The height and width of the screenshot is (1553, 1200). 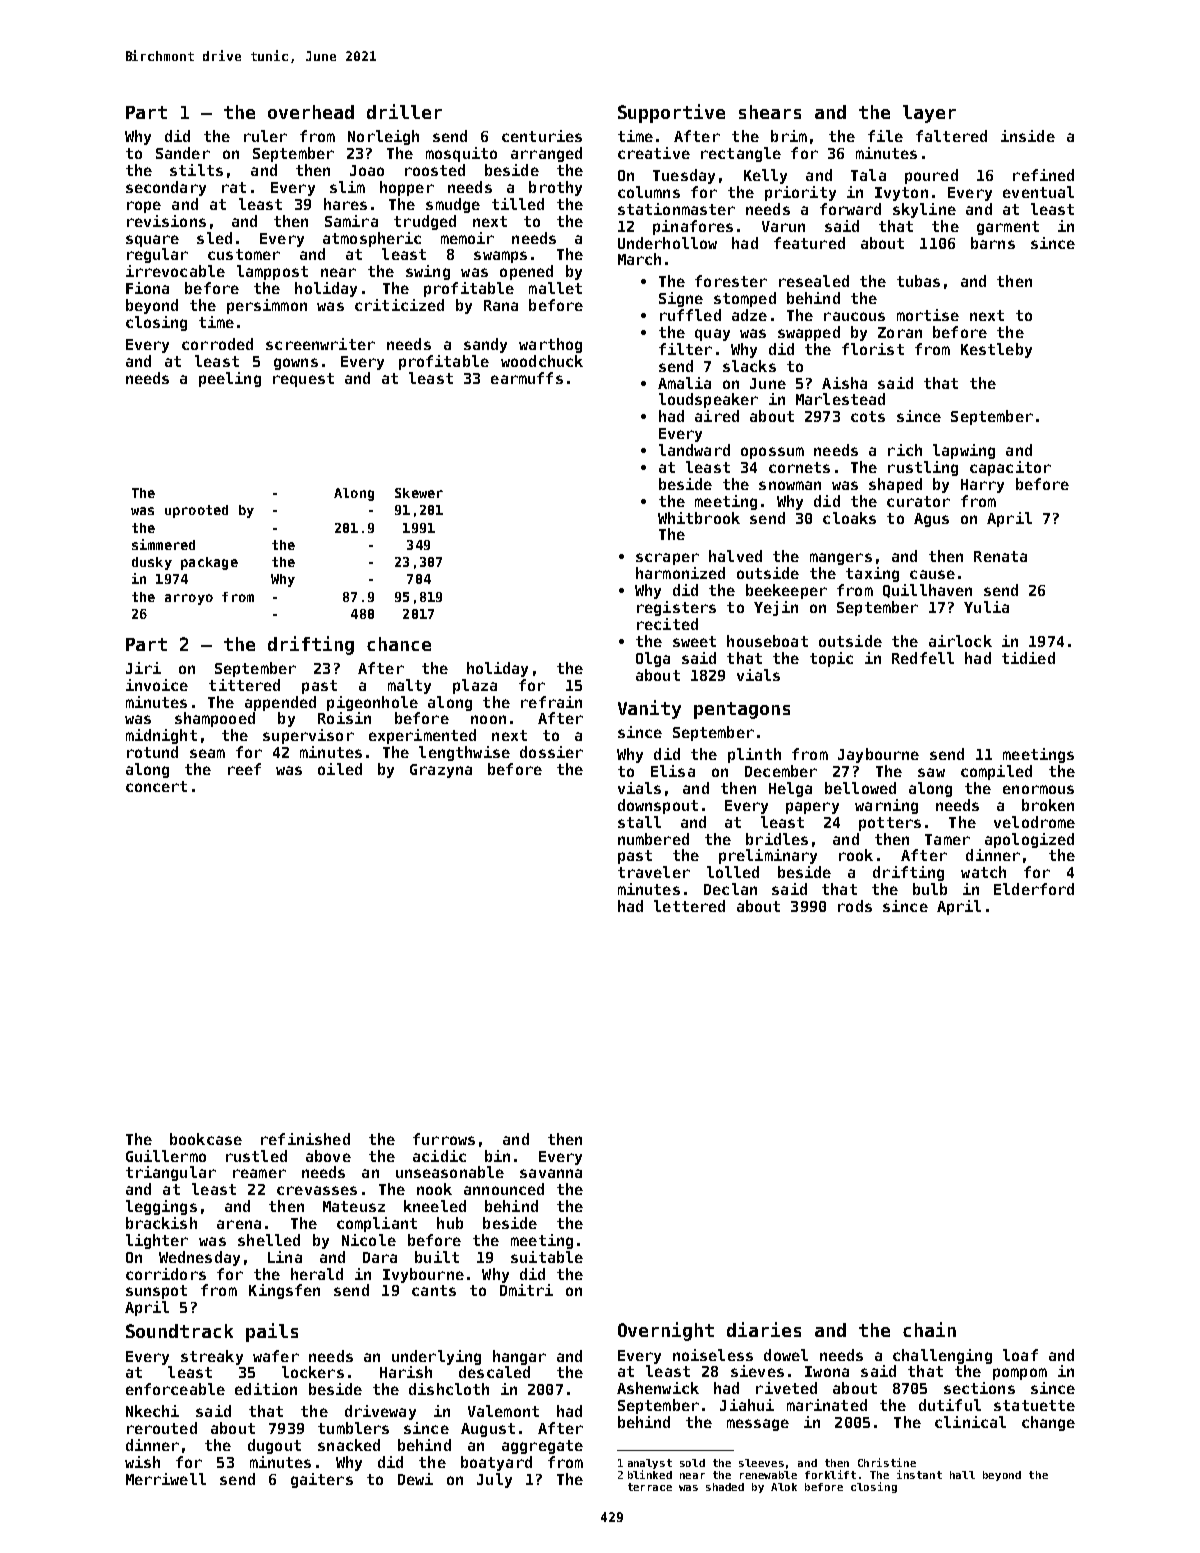 I want to click on woodchuck, so click(x=542, y=361).
